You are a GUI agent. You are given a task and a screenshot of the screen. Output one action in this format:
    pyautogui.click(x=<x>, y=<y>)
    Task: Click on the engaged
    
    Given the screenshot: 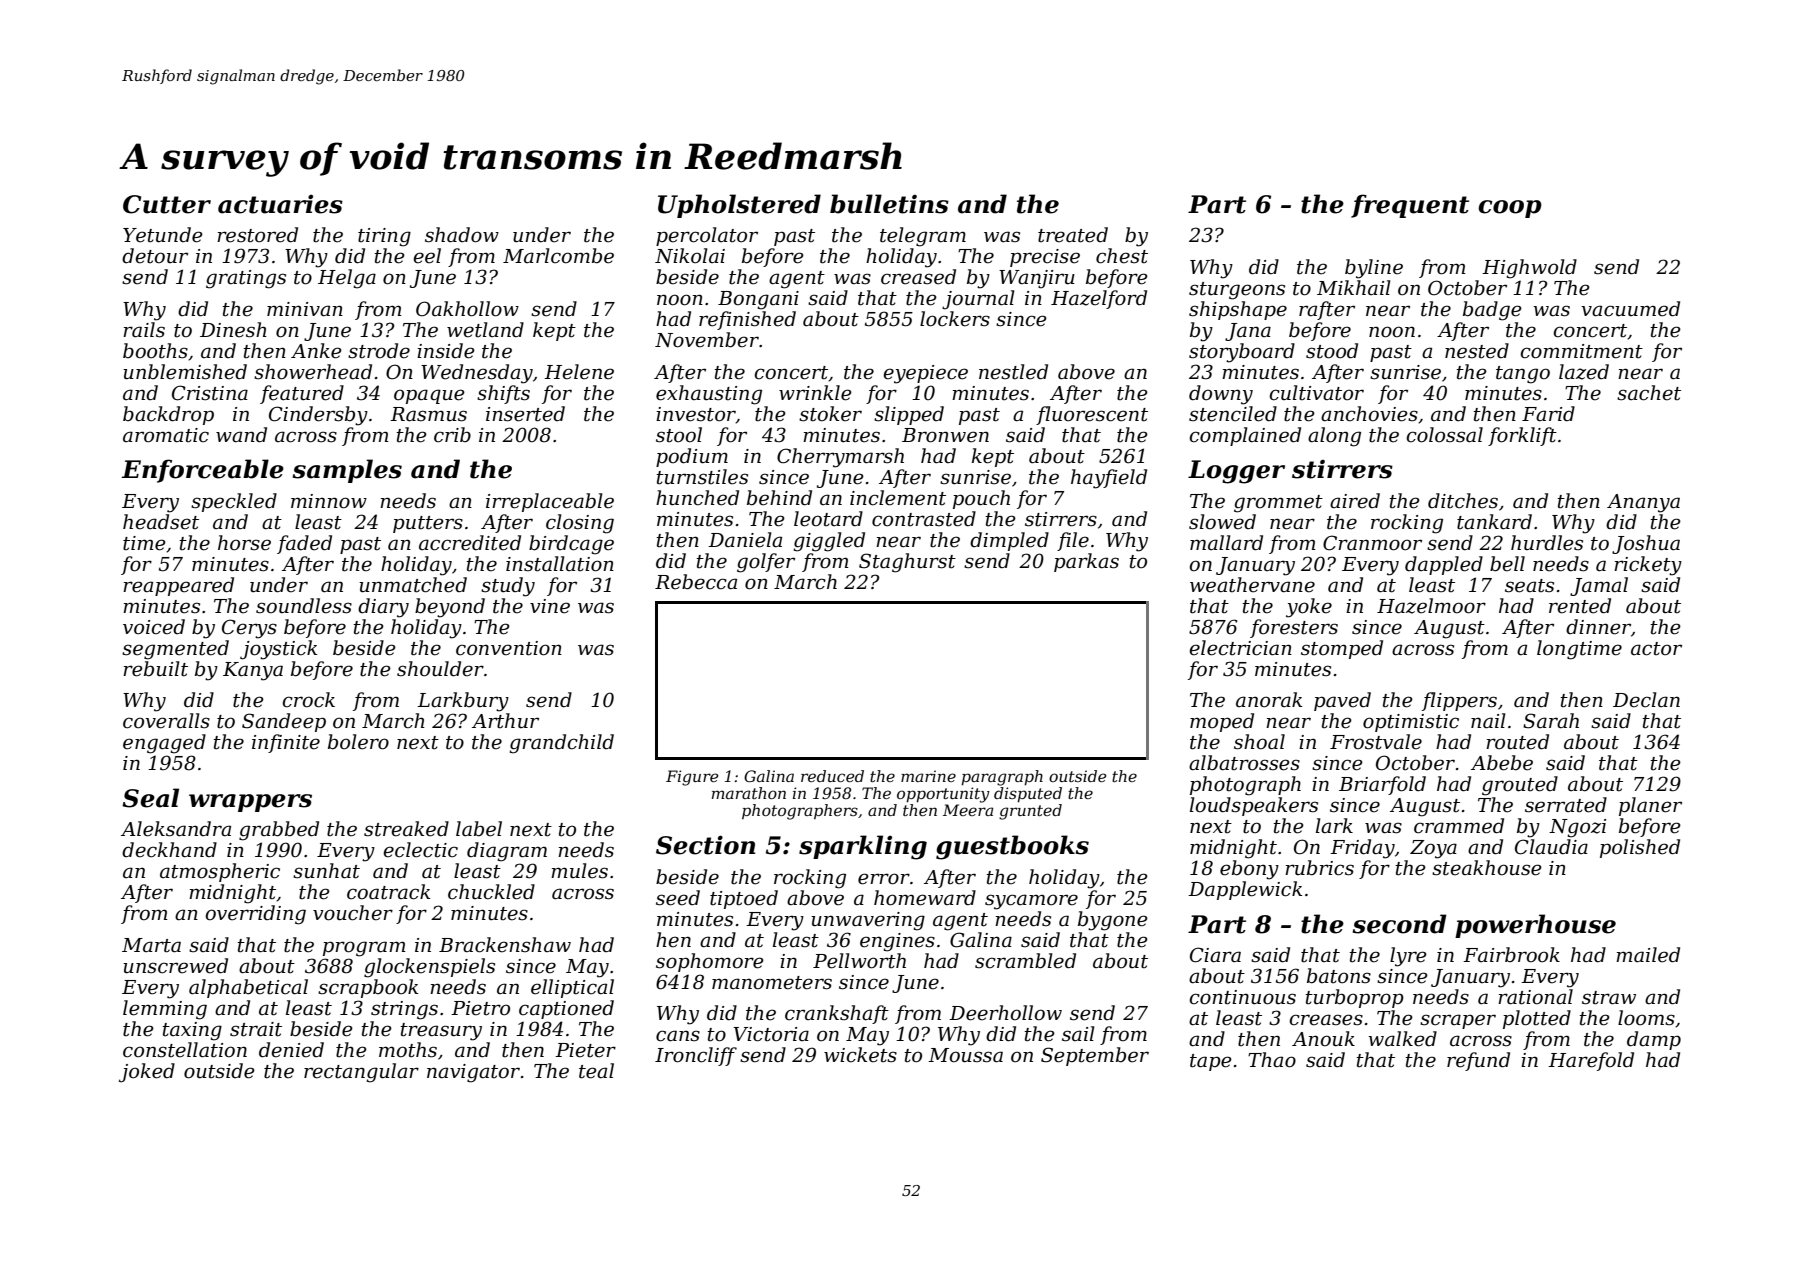 What is the action you would take?
    pyautogui.click(x=164, y=744)
